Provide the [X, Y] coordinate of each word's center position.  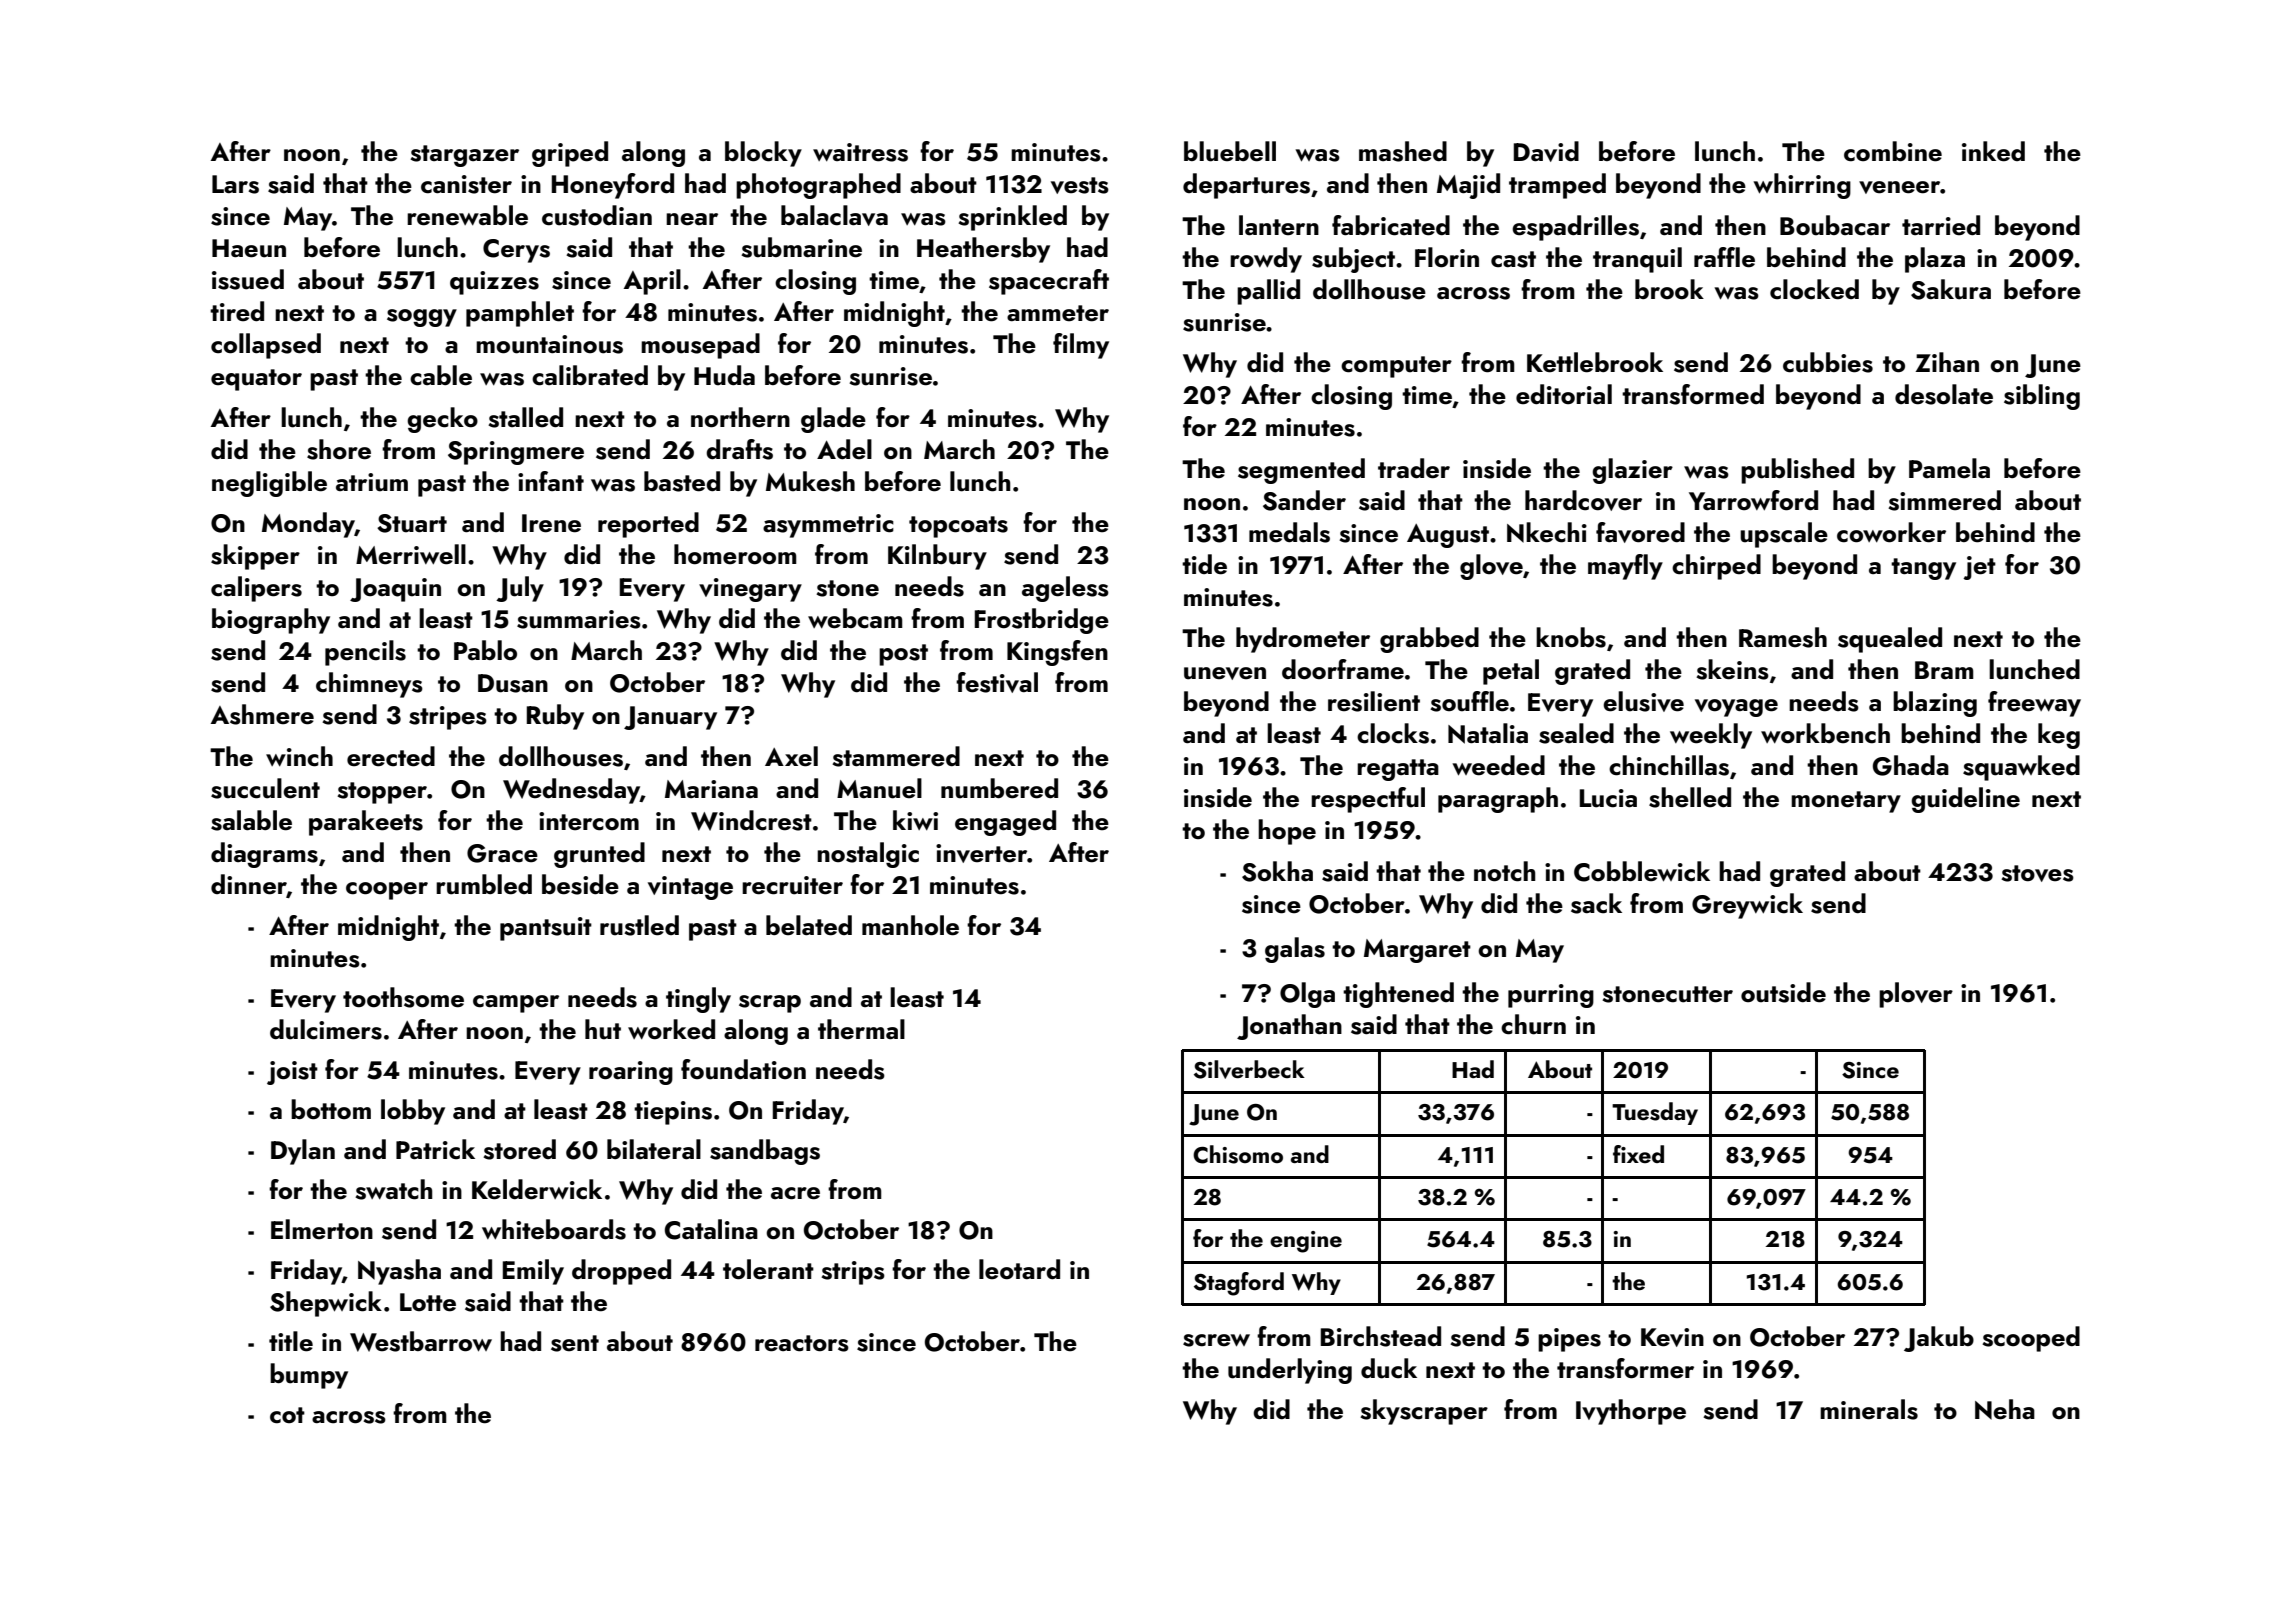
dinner [249, 884]
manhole [910, 925]
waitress [860, 152]
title [291, 1341]
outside [1783, 992]
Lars [235, 184]
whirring [1802, 186]
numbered [999, 788]
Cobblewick [1642, 871]
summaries [579, 619]
